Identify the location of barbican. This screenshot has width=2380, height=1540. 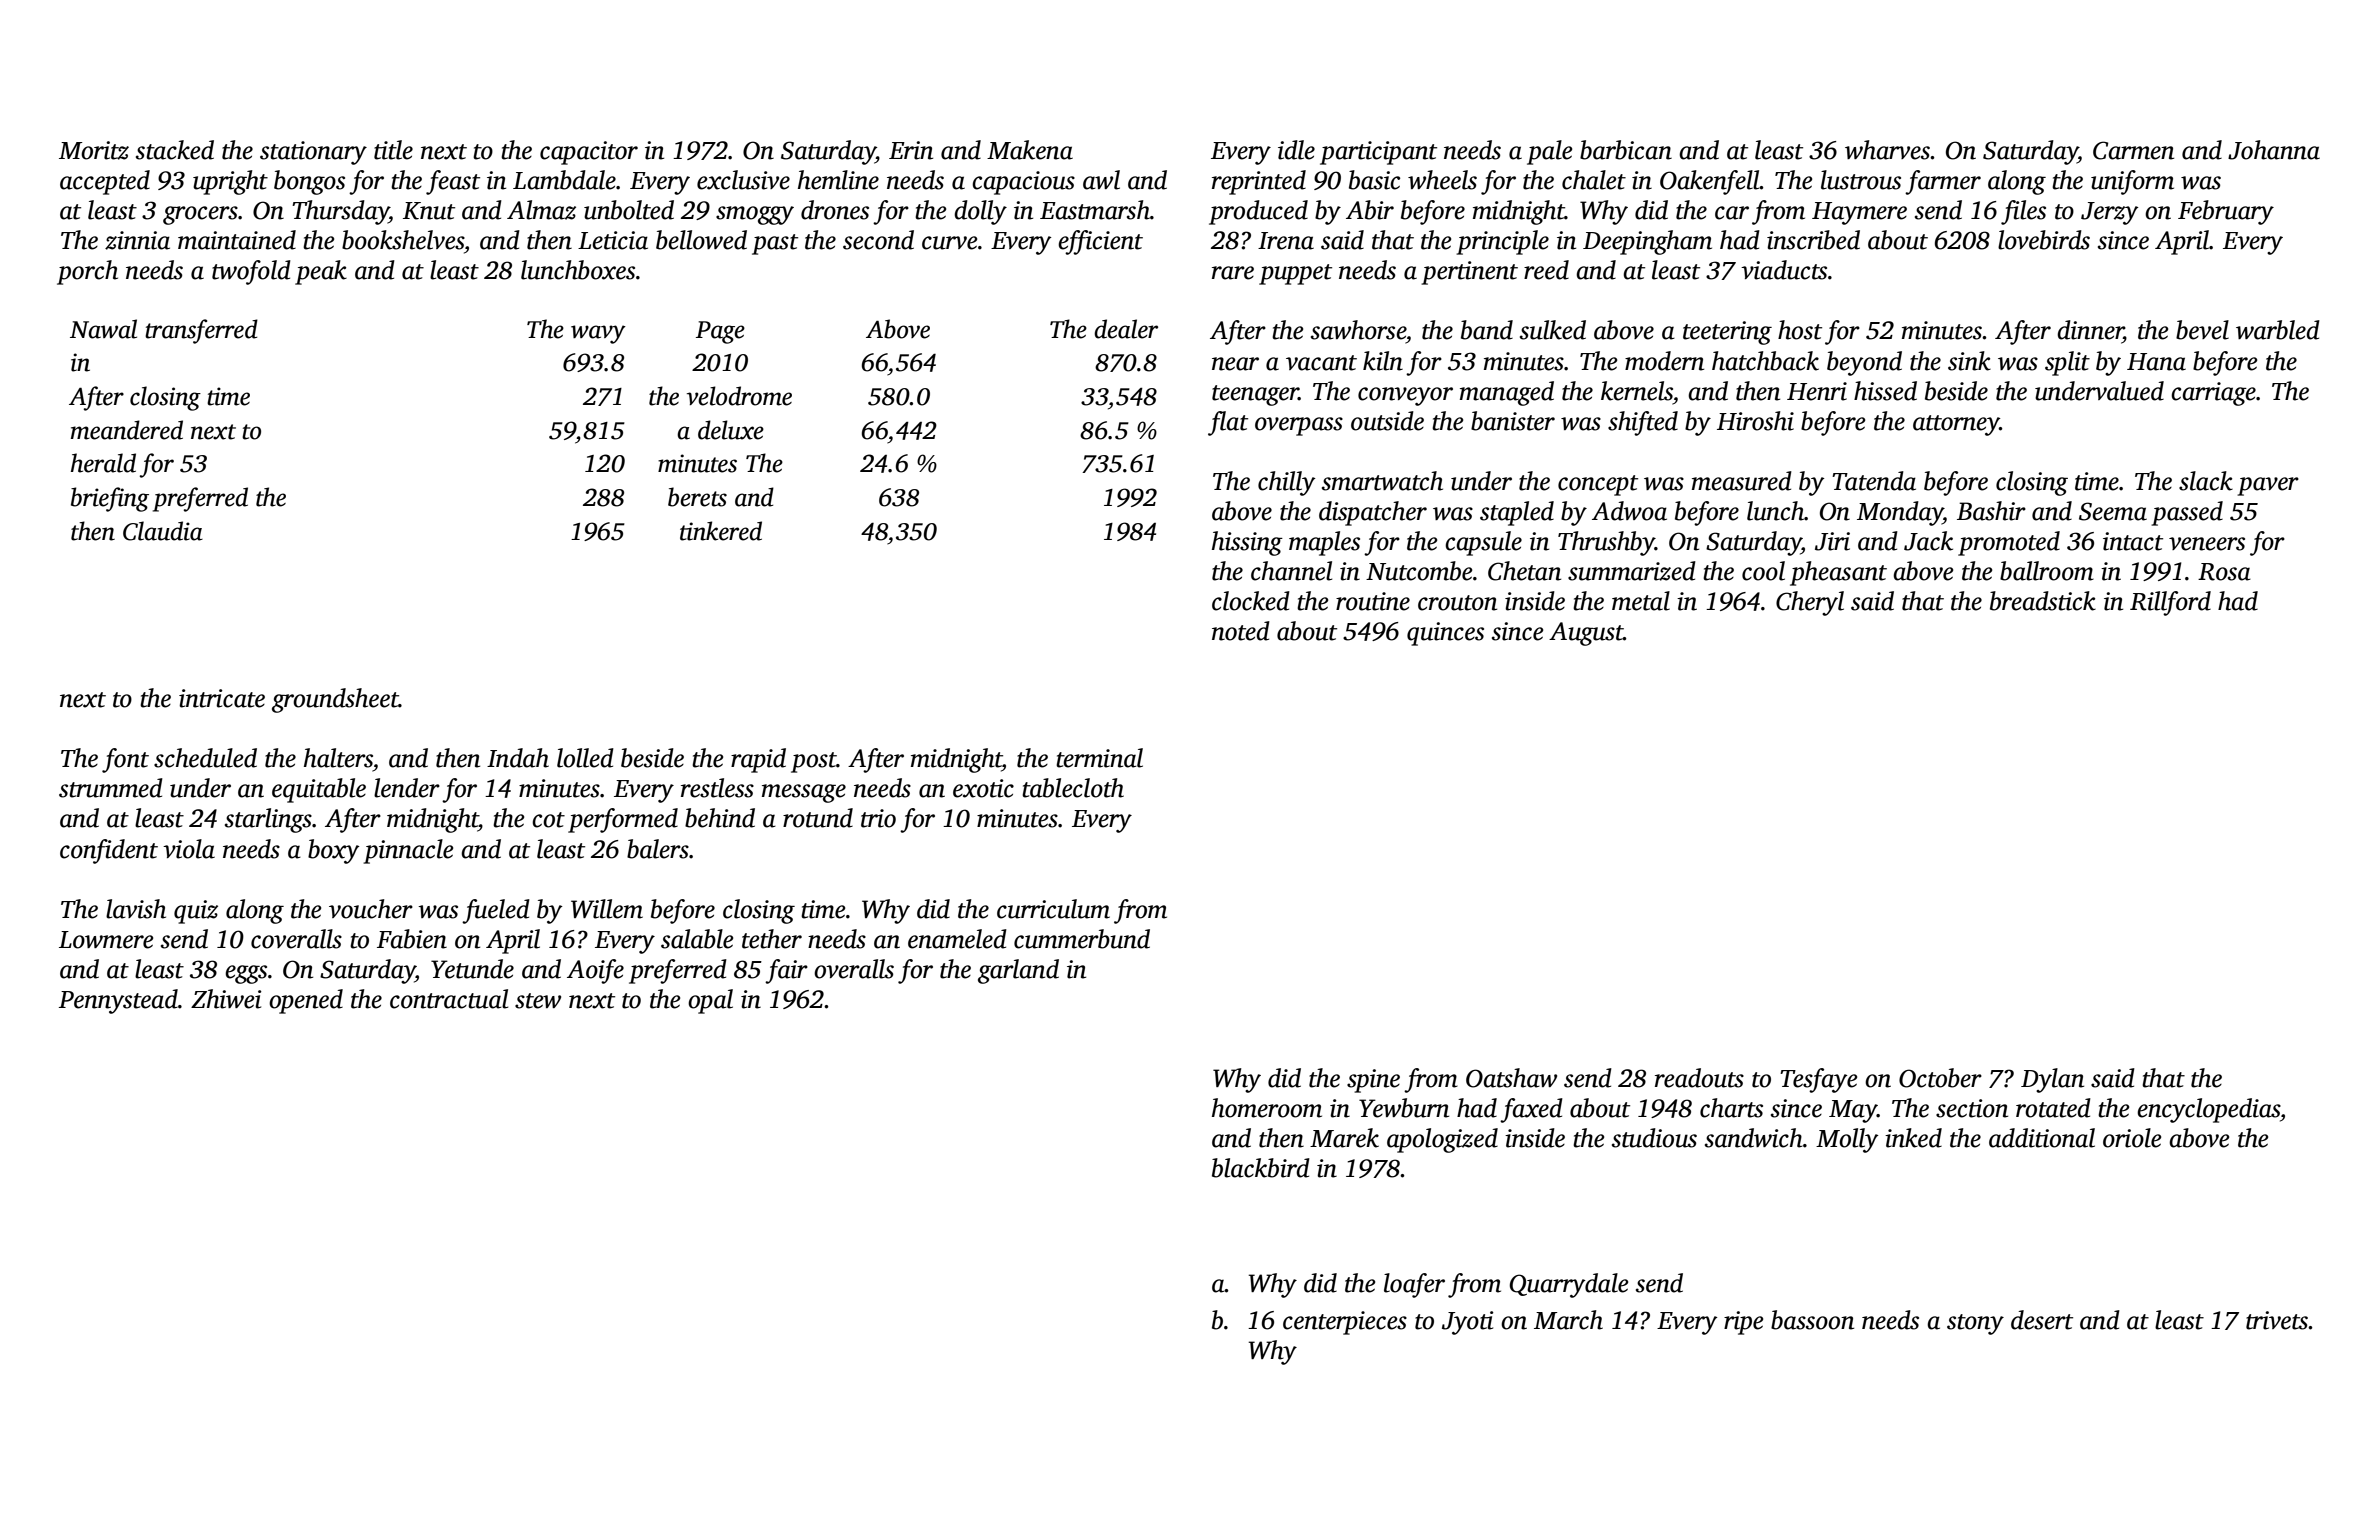
(1626, 150).
